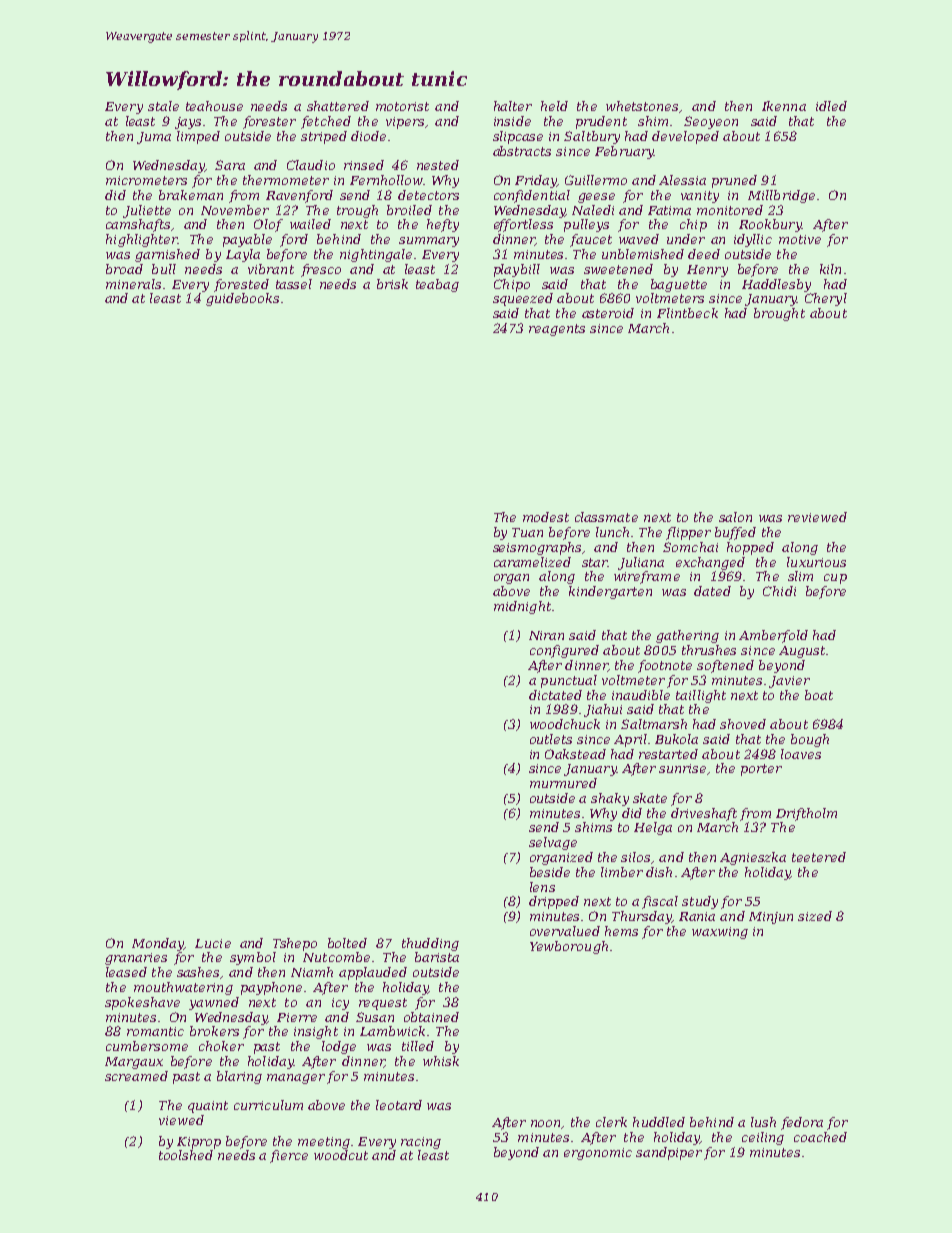  What do you see at coordinates (208, 1107) in the screenshot?
I see `quaint` at bounding box center [208, 1107].
